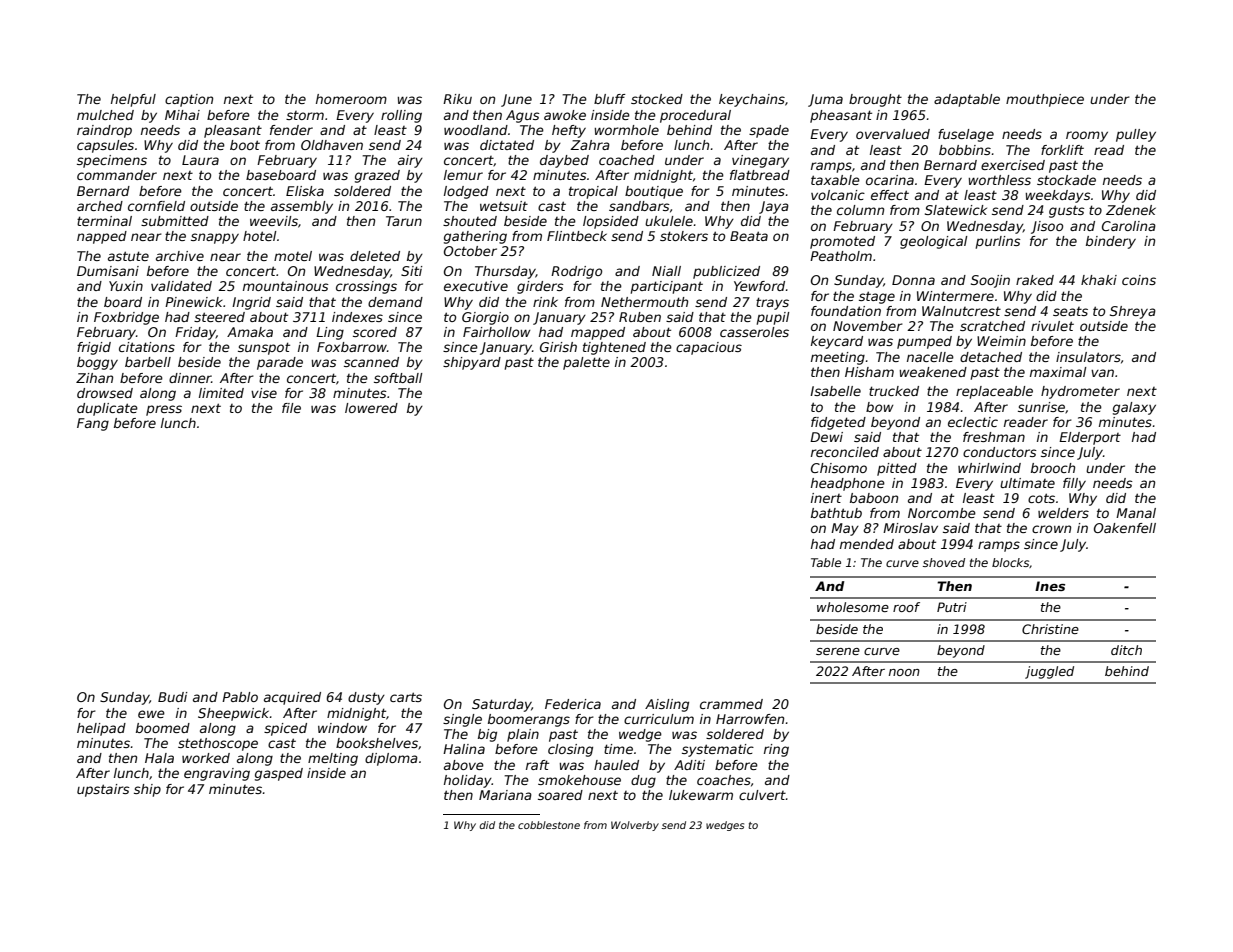 Image resolution: width=1233 pixels, height=952 pixels. What do you see at coordinates (1049, 672) in the screenshot?
I see `juggled` at bounding box center [1049, 672].
